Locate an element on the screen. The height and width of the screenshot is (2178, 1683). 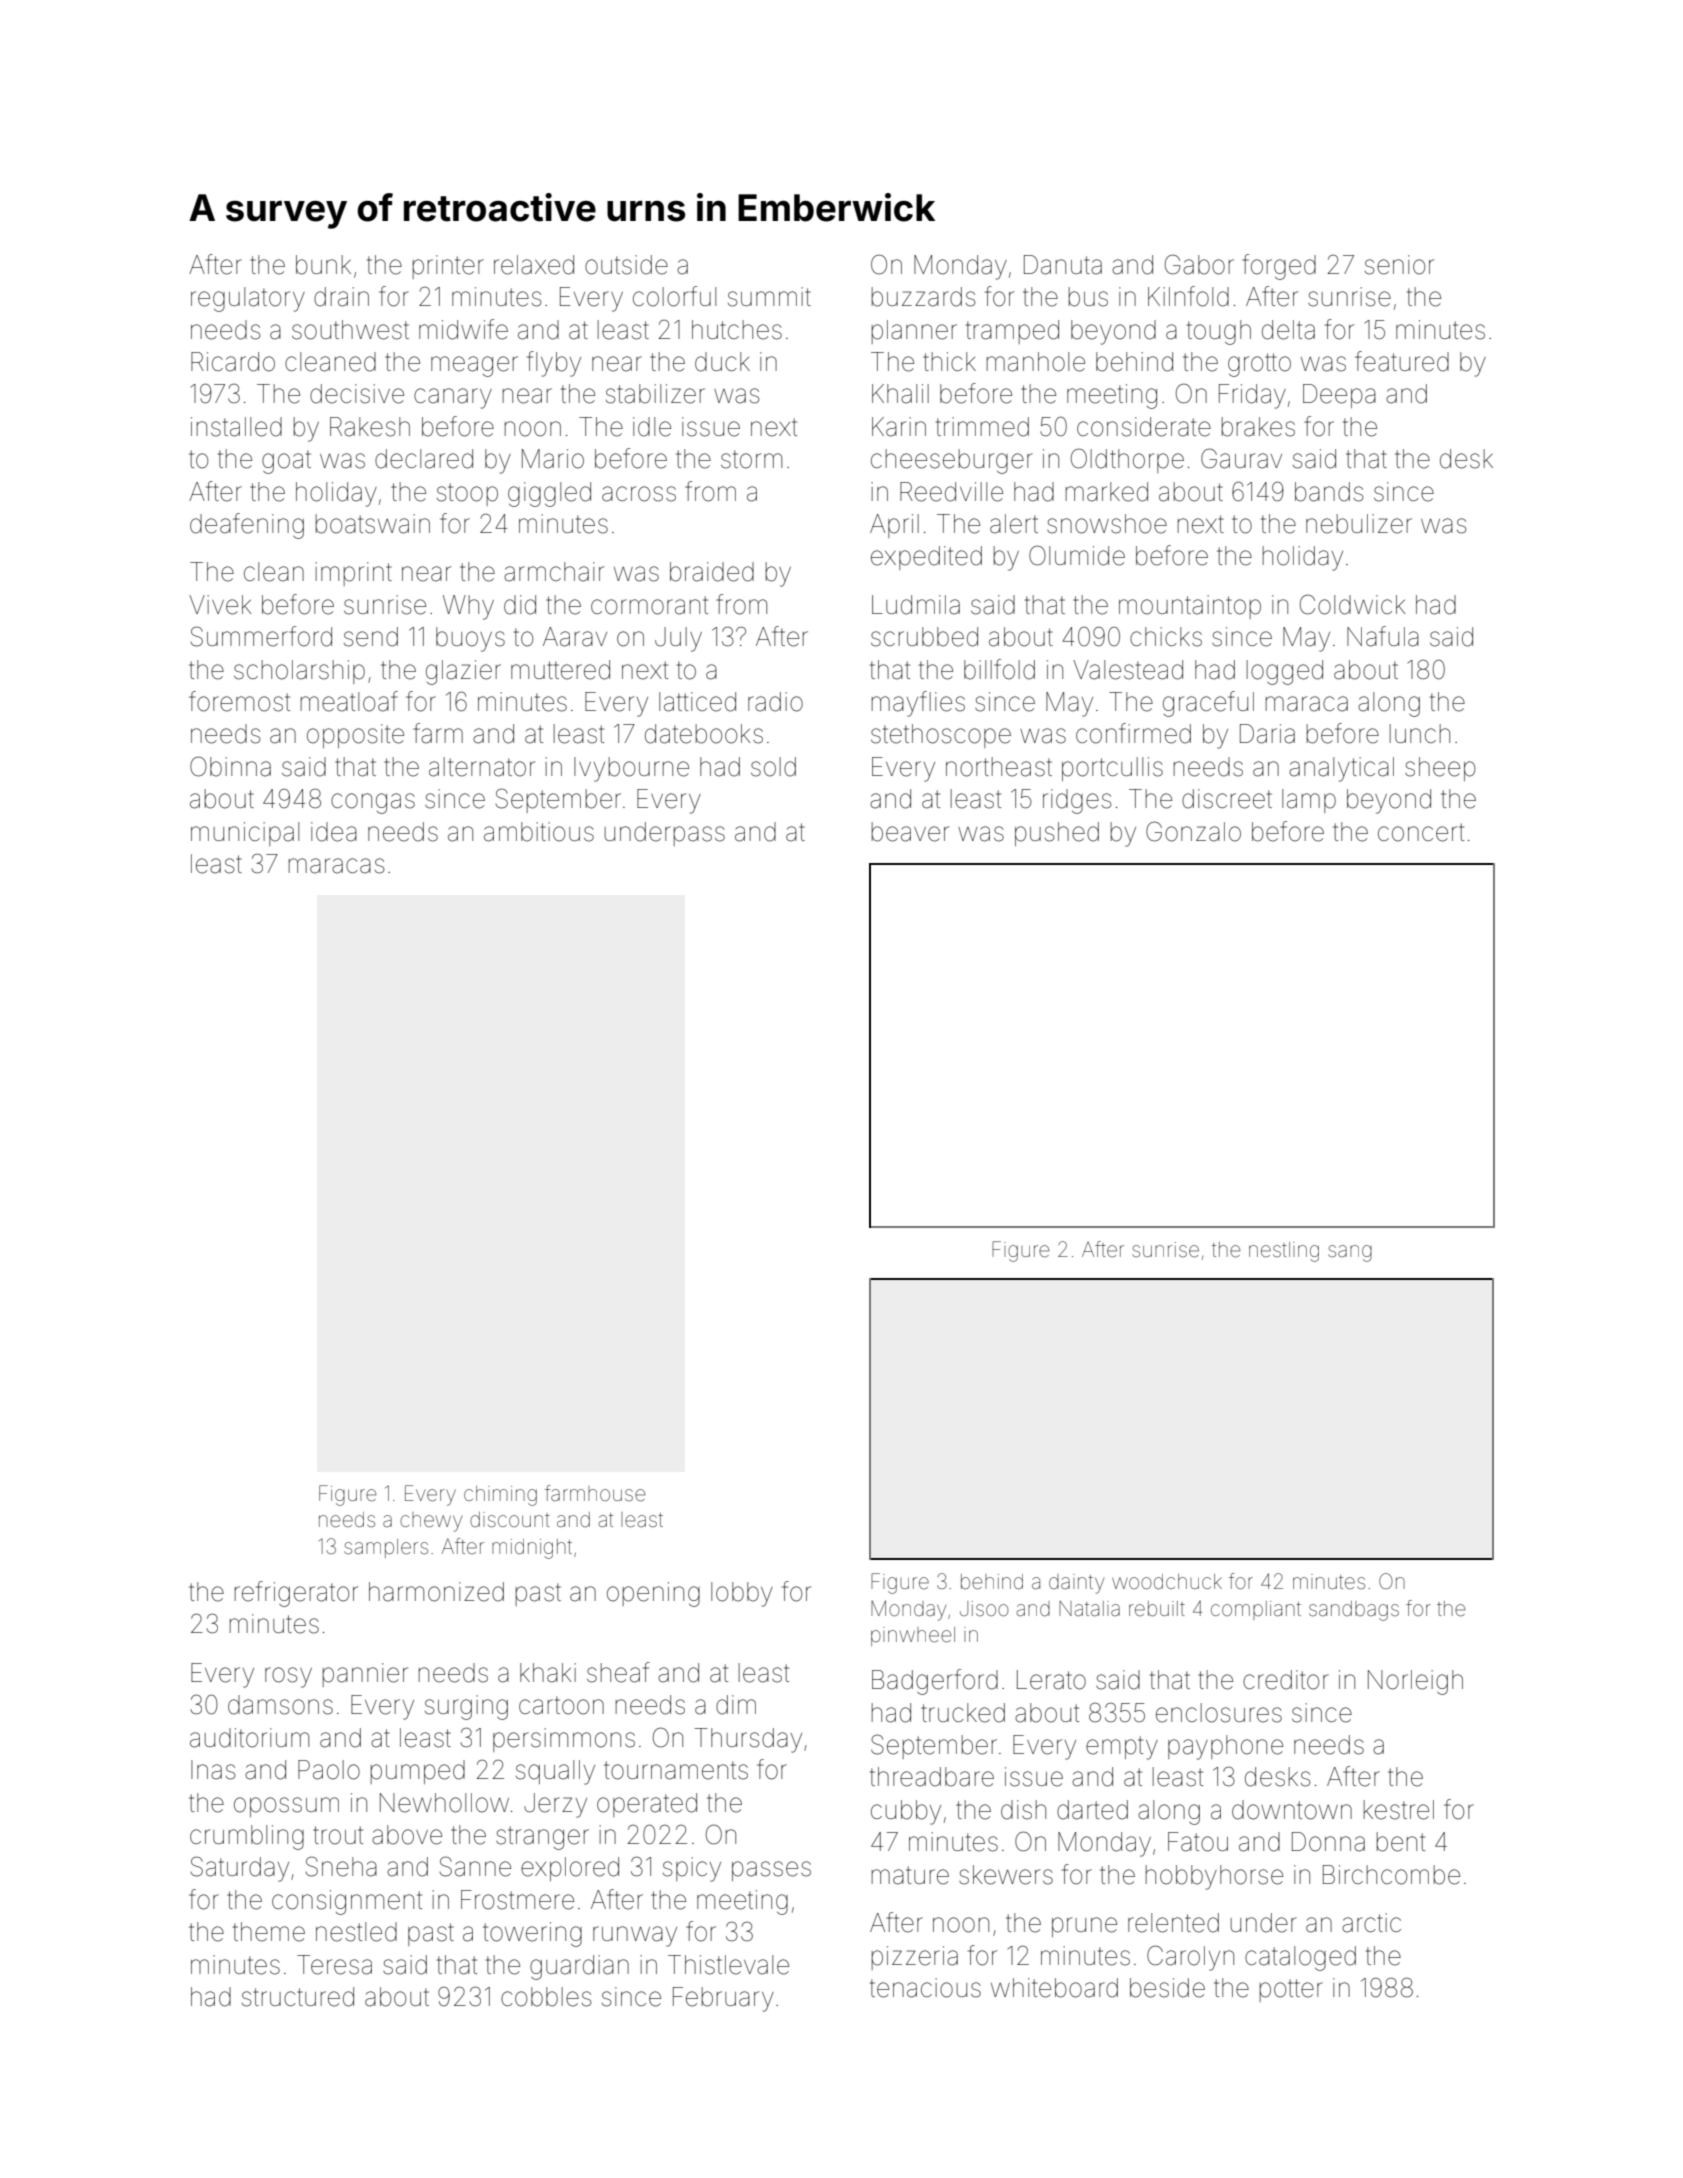
send is located at coordinates (371, 637).
